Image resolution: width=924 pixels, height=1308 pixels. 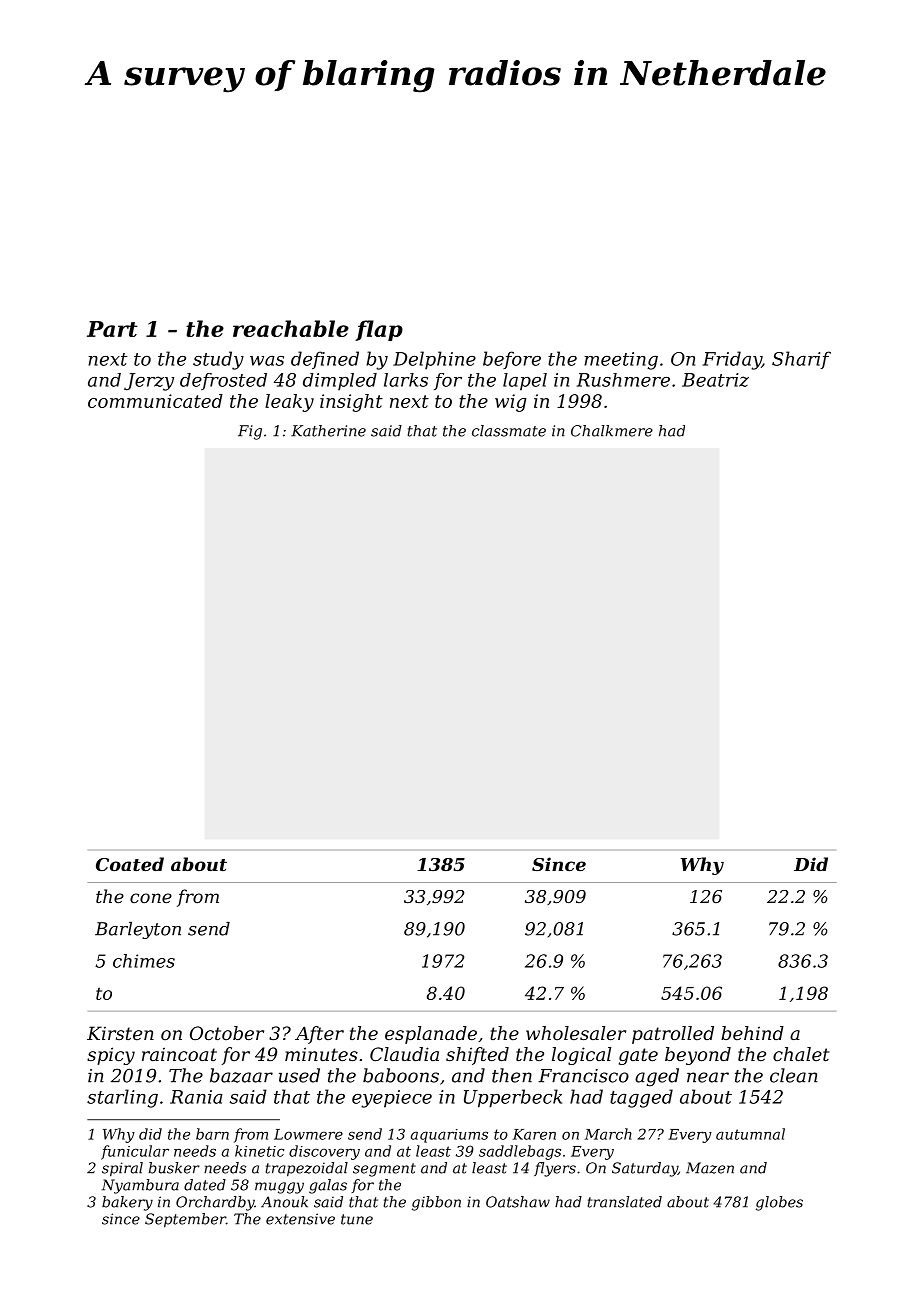 What do you see at coordinates (752, 1033) in the page?
I see `behind` at bounding box center [752, 1033].
